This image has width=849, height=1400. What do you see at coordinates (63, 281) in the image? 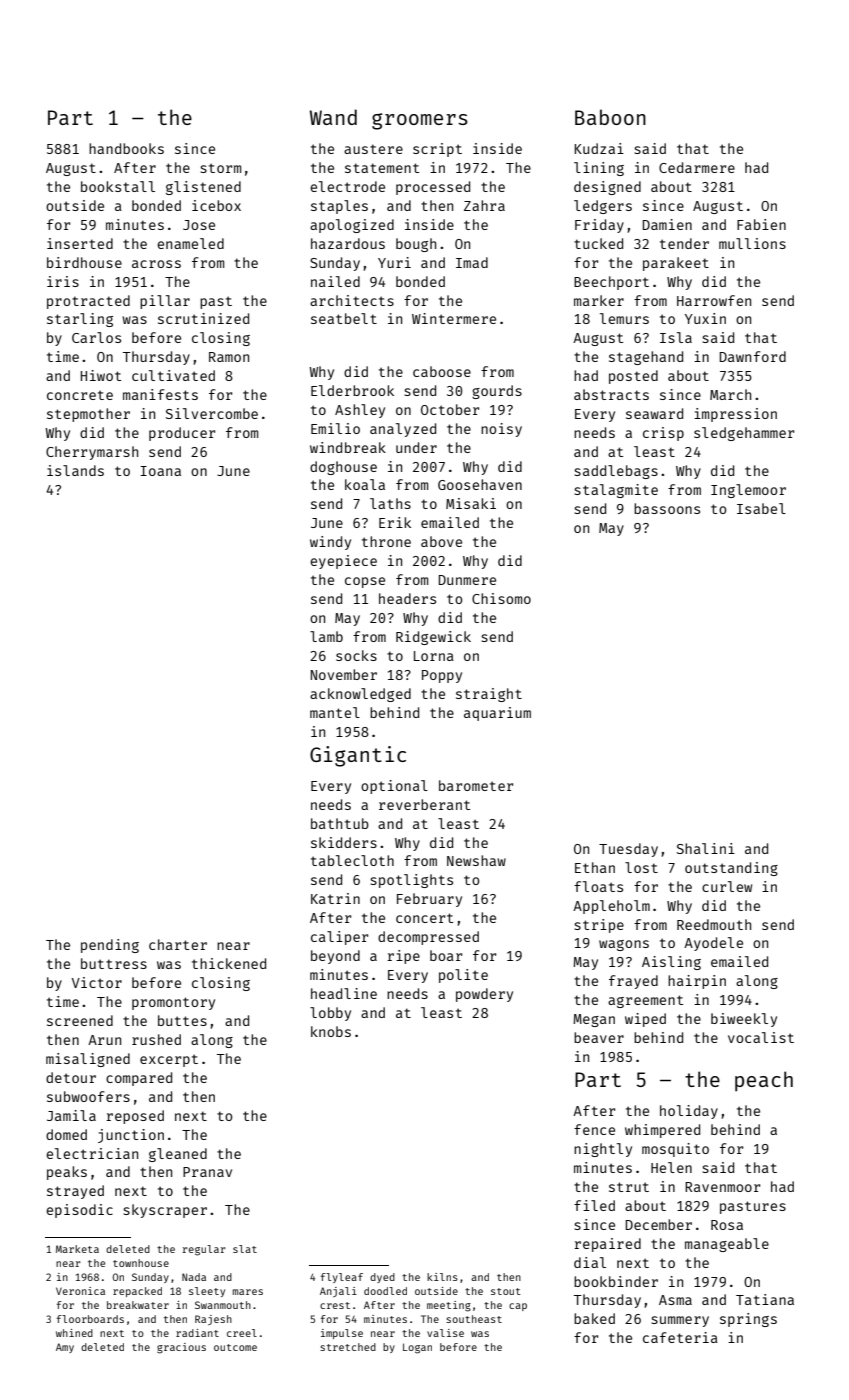
I see `iris` at bounding box center [63, 281].
